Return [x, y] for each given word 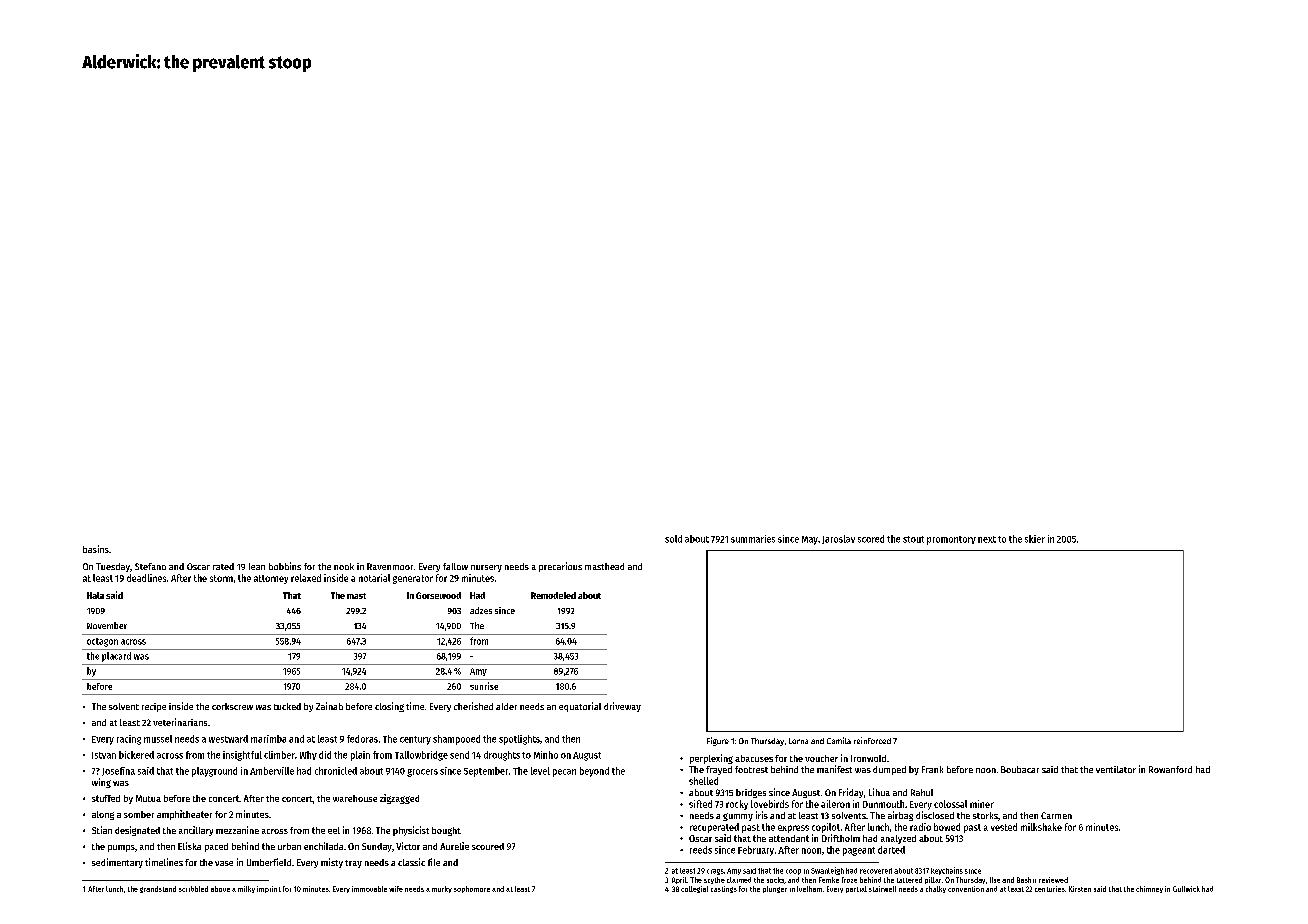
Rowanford [1170, 769]
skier [1035, 539]
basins [96, 549]
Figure [718, 741]
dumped [889, 770]
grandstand [158, 889]
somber [139, 814]
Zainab [329, 706]
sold [673, 539]
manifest [834, 769]
